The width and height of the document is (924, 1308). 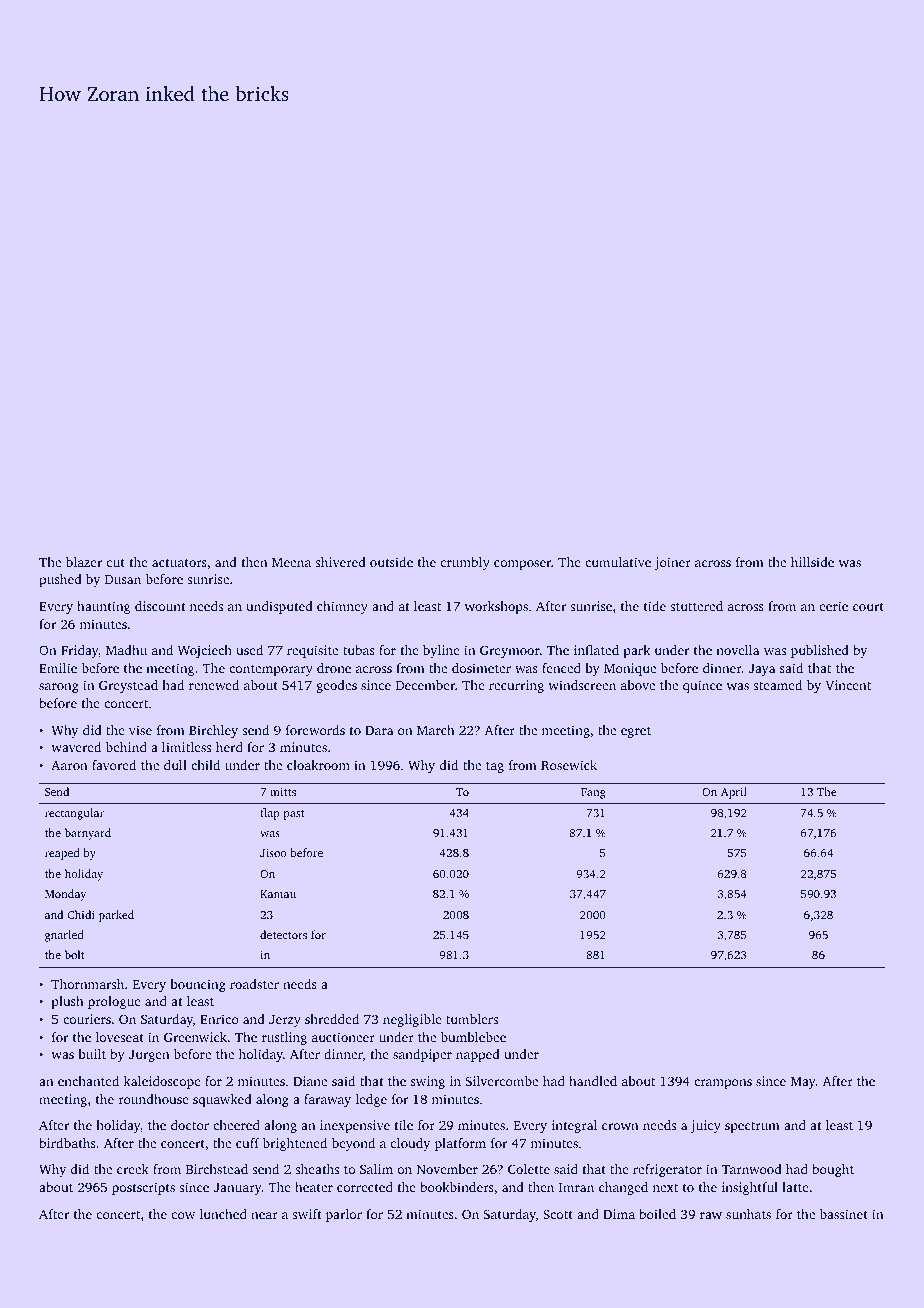 What do you see at coordinates (133, 1169) in the document?
I see `creek` at bounding box center [133, 1169].
